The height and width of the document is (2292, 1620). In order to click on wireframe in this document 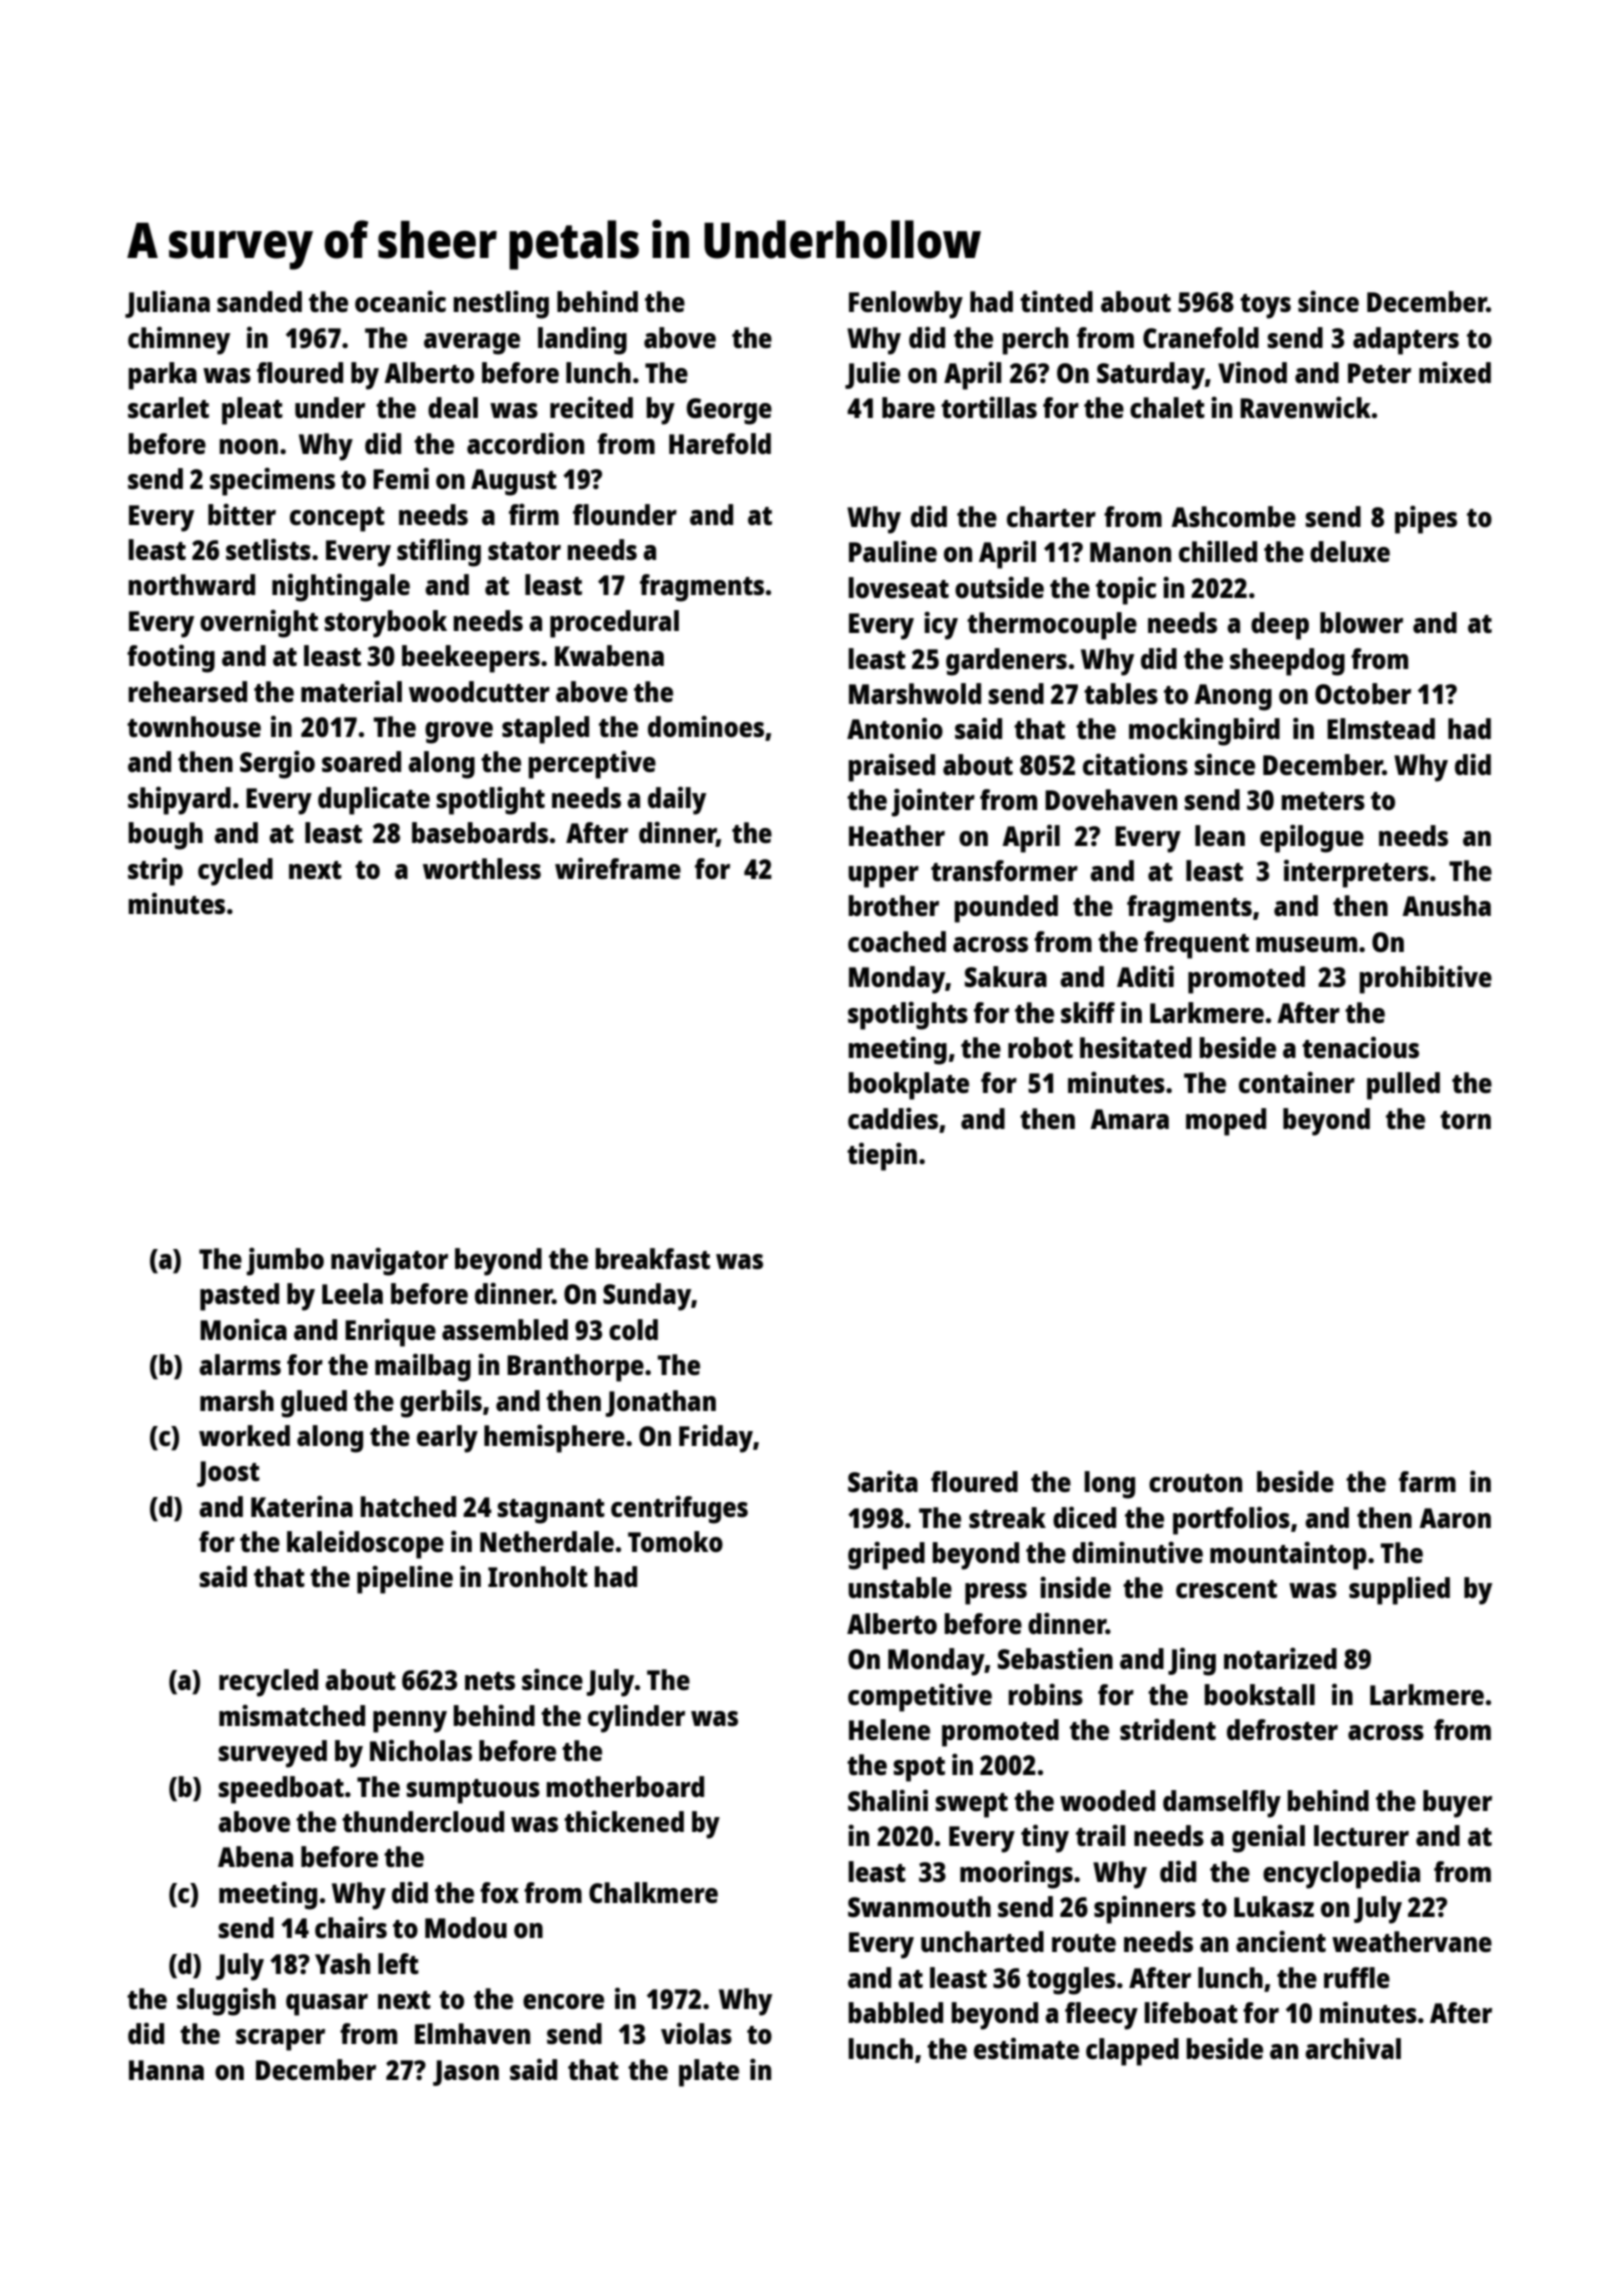, I will do `click(618, 868)`.
